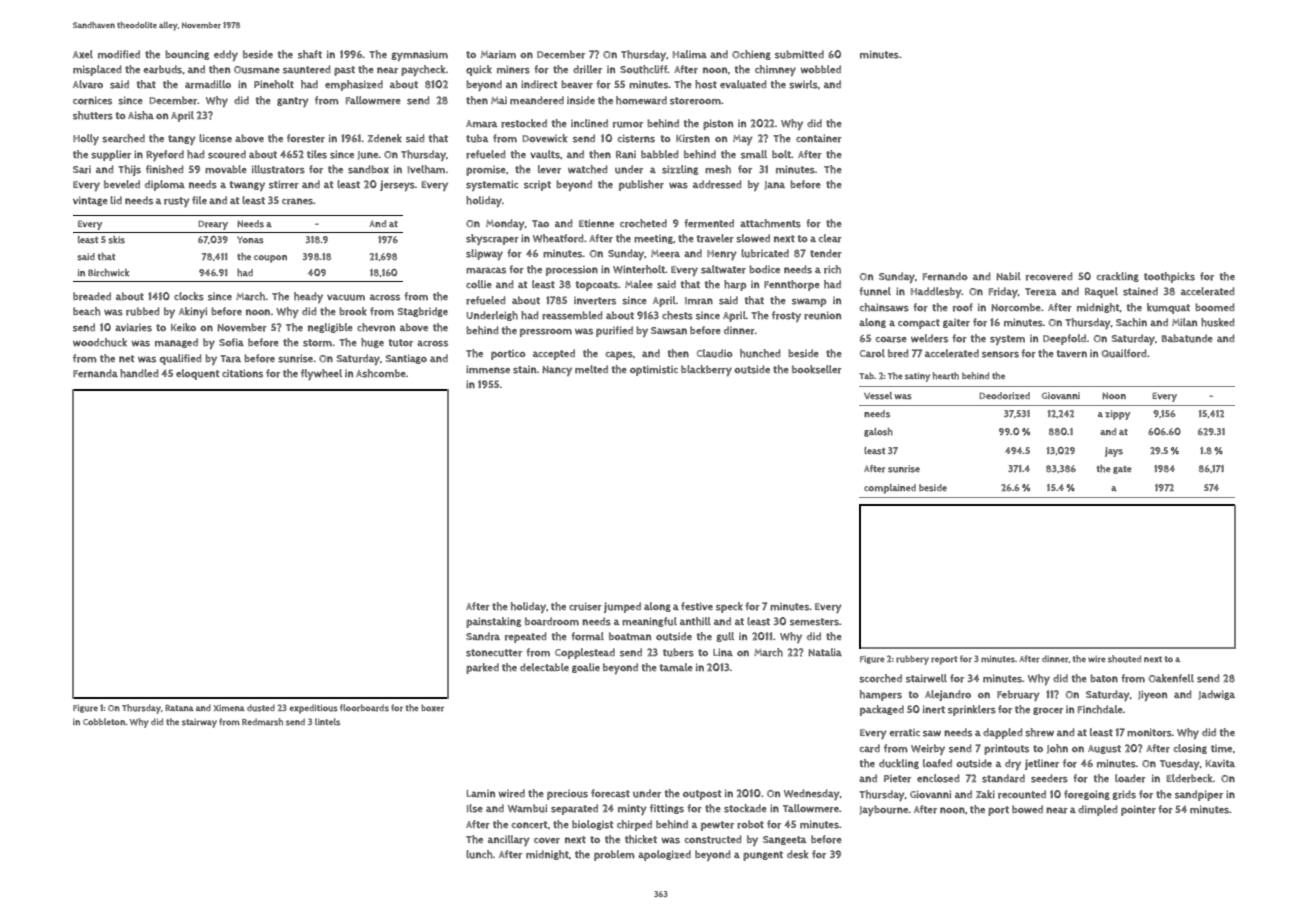 The width and height of the screenshot is (1308, 924). Describe the element at coordinates (890, 489) in the screenshot. I see `complained` at that location.
